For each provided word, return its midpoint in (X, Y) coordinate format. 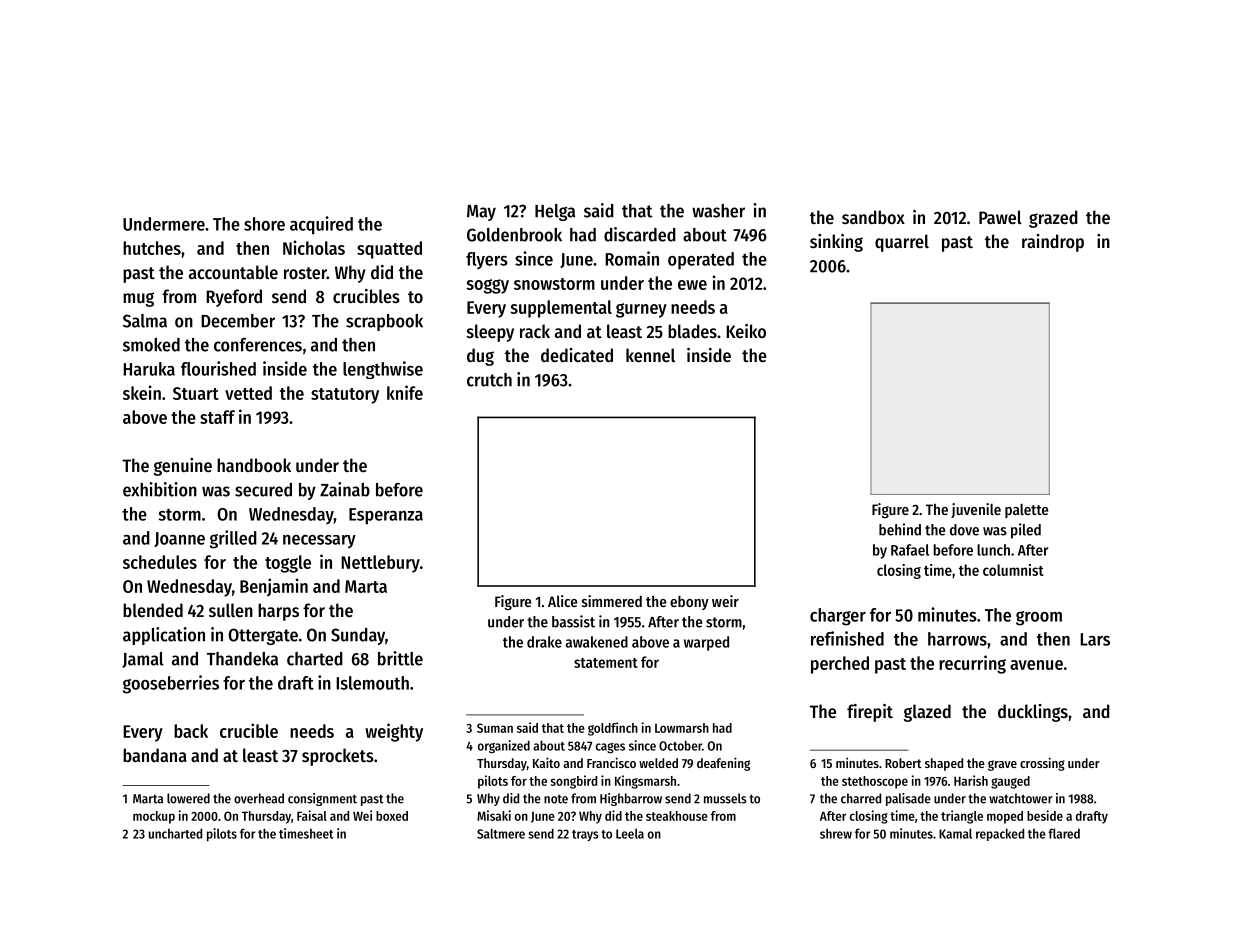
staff (217, 417)
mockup (154, 817)
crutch (489, 380)
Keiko (746, 331)
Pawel (1000, 217)
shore (264, 224)
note (556, 799)
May (481, 213)
